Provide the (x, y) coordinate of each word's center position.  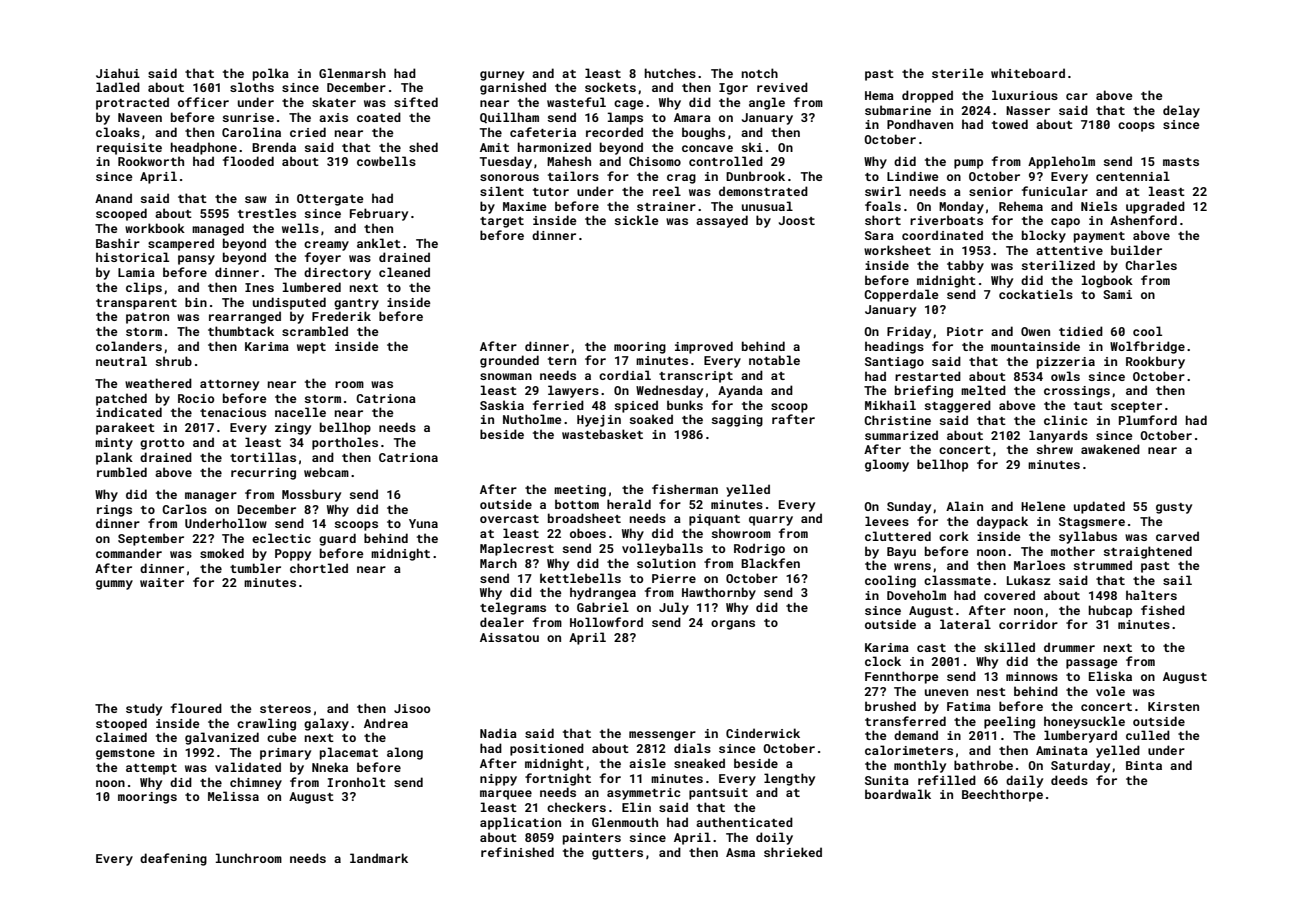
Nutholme (532, 419)
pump (968, 164)
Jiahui (118, 73)
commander (129, 553)
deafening (173, 859)
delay (1181, 111)
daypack (1002, 522)
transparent (136, 304)
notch (760, 73)
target (502, 222)
